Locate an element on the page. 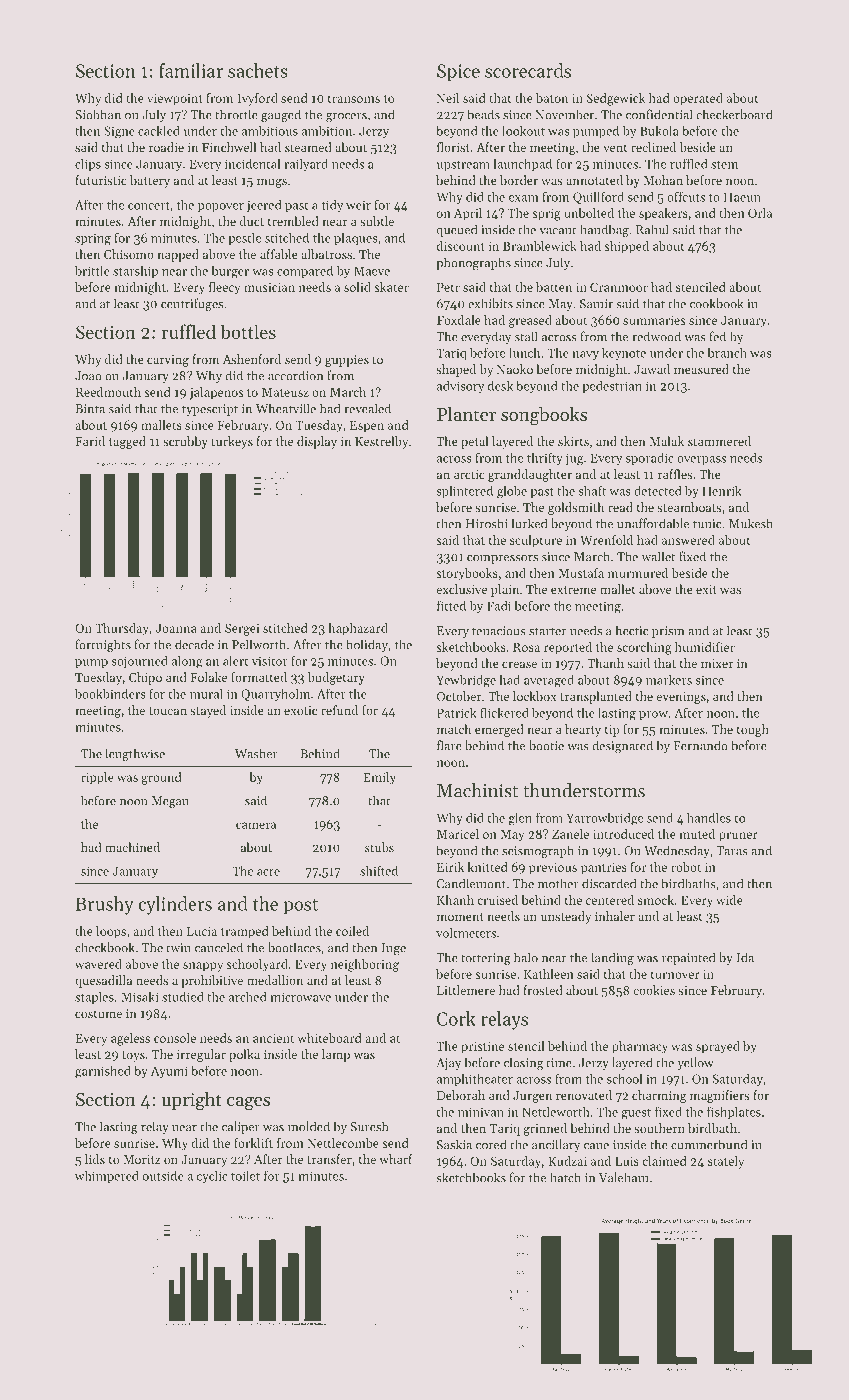 The height and width of the document is (1400, 849). fortnights is located at coordinates (103, 645).
